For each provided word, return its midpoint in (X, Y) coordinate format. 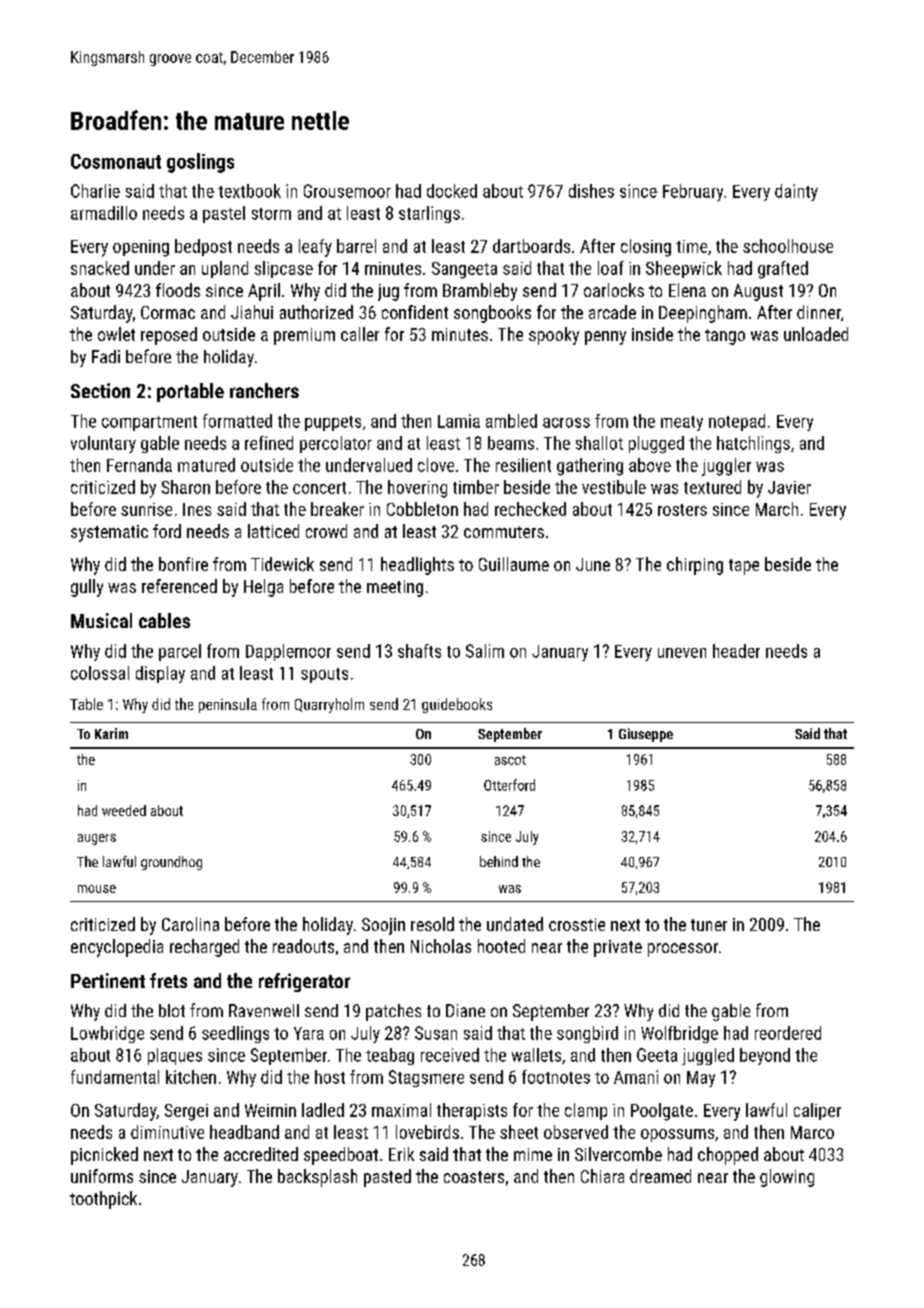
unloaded (816, 334)
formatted (237, 421)
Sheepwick (684, 269)
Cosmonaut (116, 161)
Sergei (186, 1112)
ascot (510, 760)
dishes (591, 191)
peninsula (228, 705)
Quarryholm (329, 705)
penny (605, 338)
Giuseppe (646, 735)
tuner (709, 925)
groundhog (171, 863)
